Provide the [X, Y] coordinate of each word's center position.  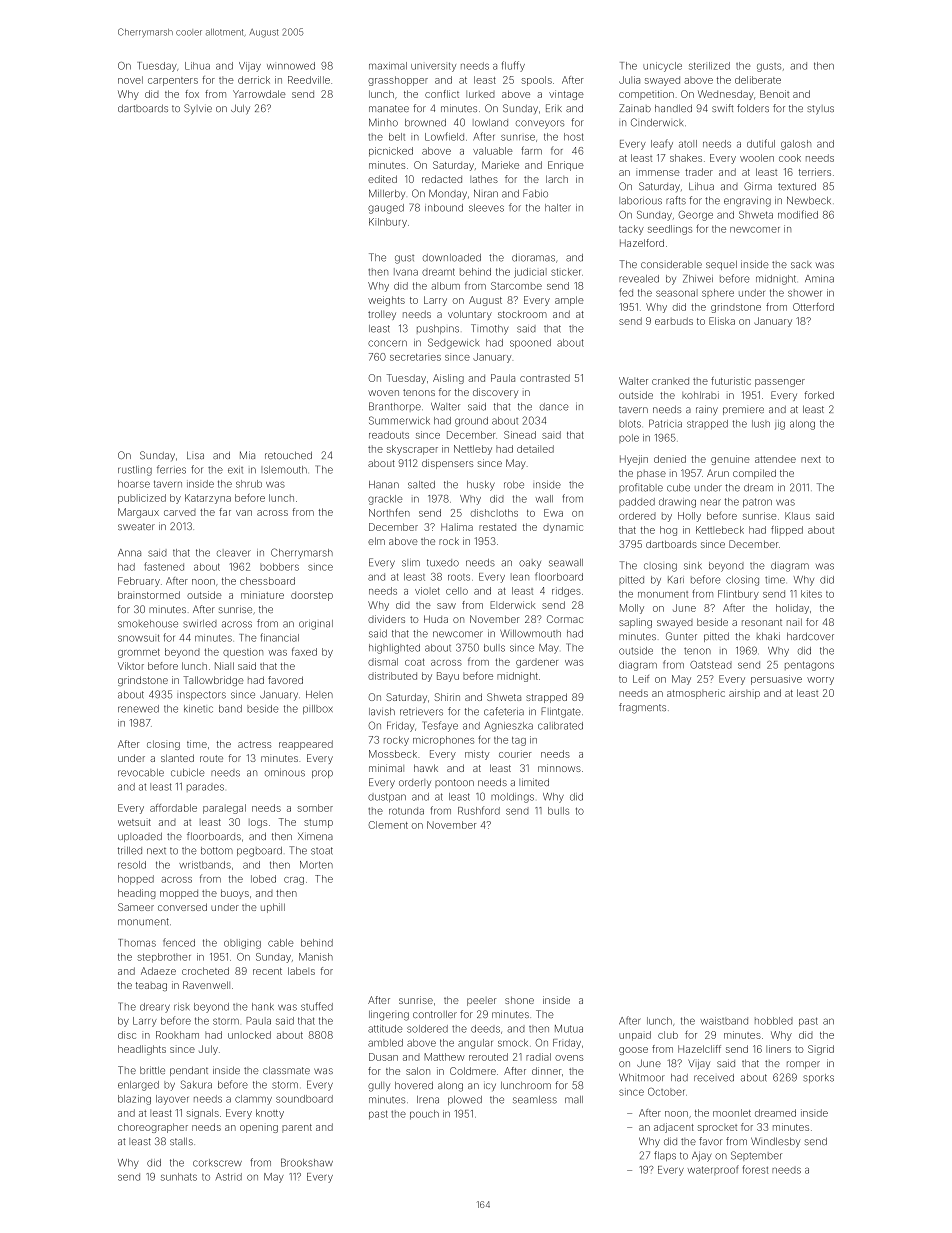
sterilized [709, 66]
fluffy [513, 66]
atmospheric [696, 694]
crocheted [205, 971]
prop [322, 774]
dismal [383, 662]
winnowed [291, 66]
